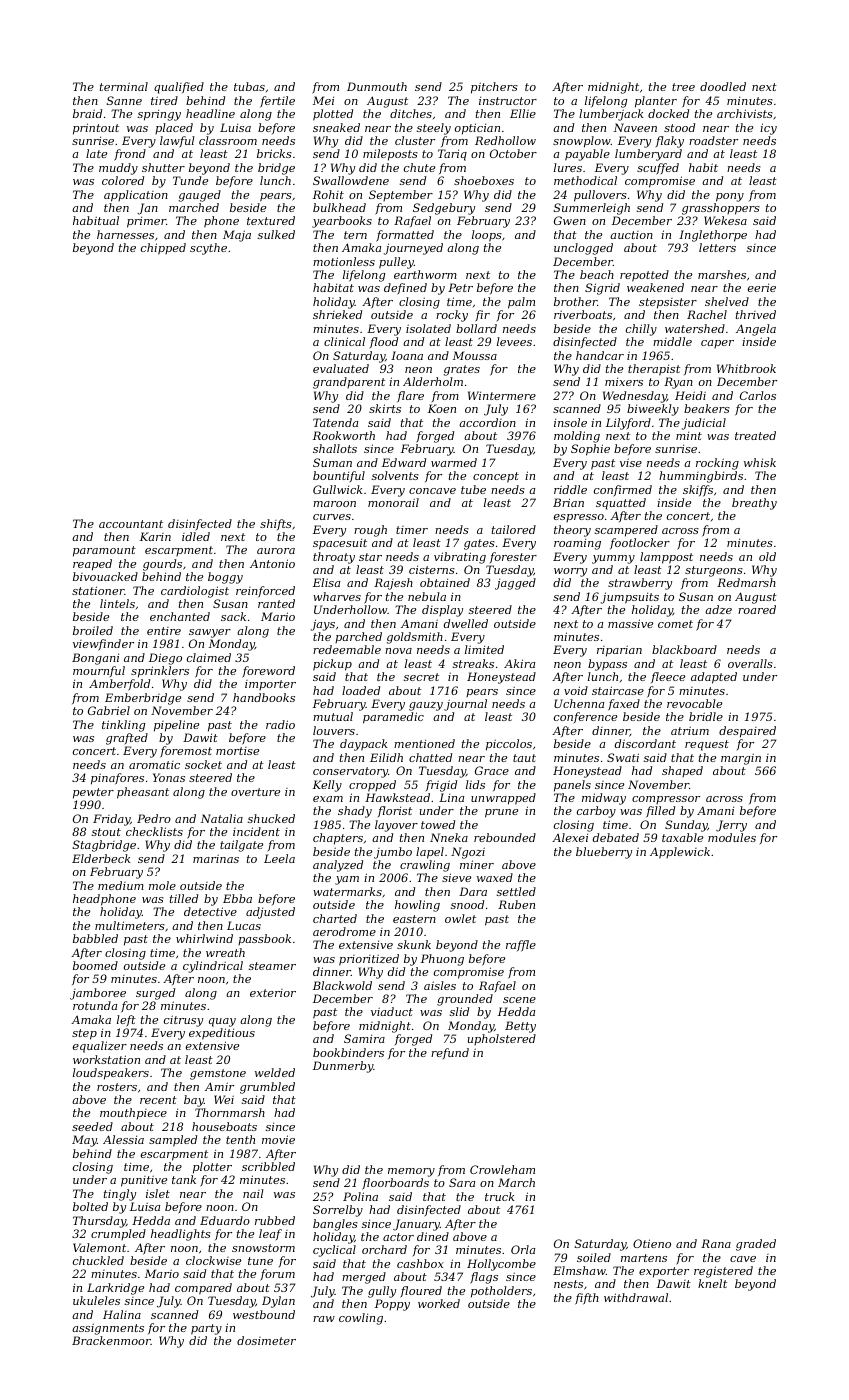 The image size is (849, 1400). Describe the element at coordinates (460, 558) in the document. I see `vibrating` at that location.
